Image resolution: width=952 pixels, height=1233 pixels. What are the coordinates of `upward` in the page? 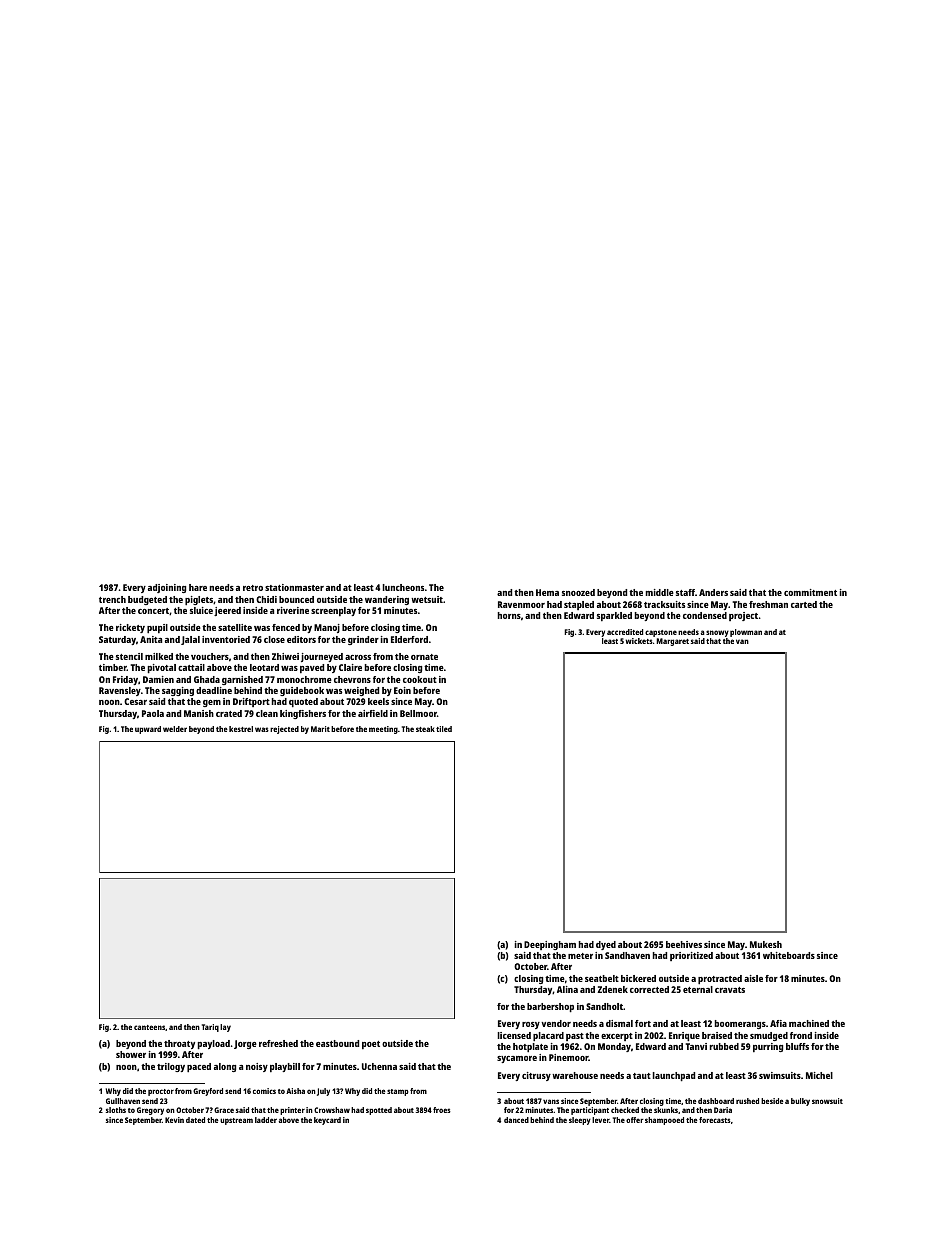 It's located at (148, 730).
